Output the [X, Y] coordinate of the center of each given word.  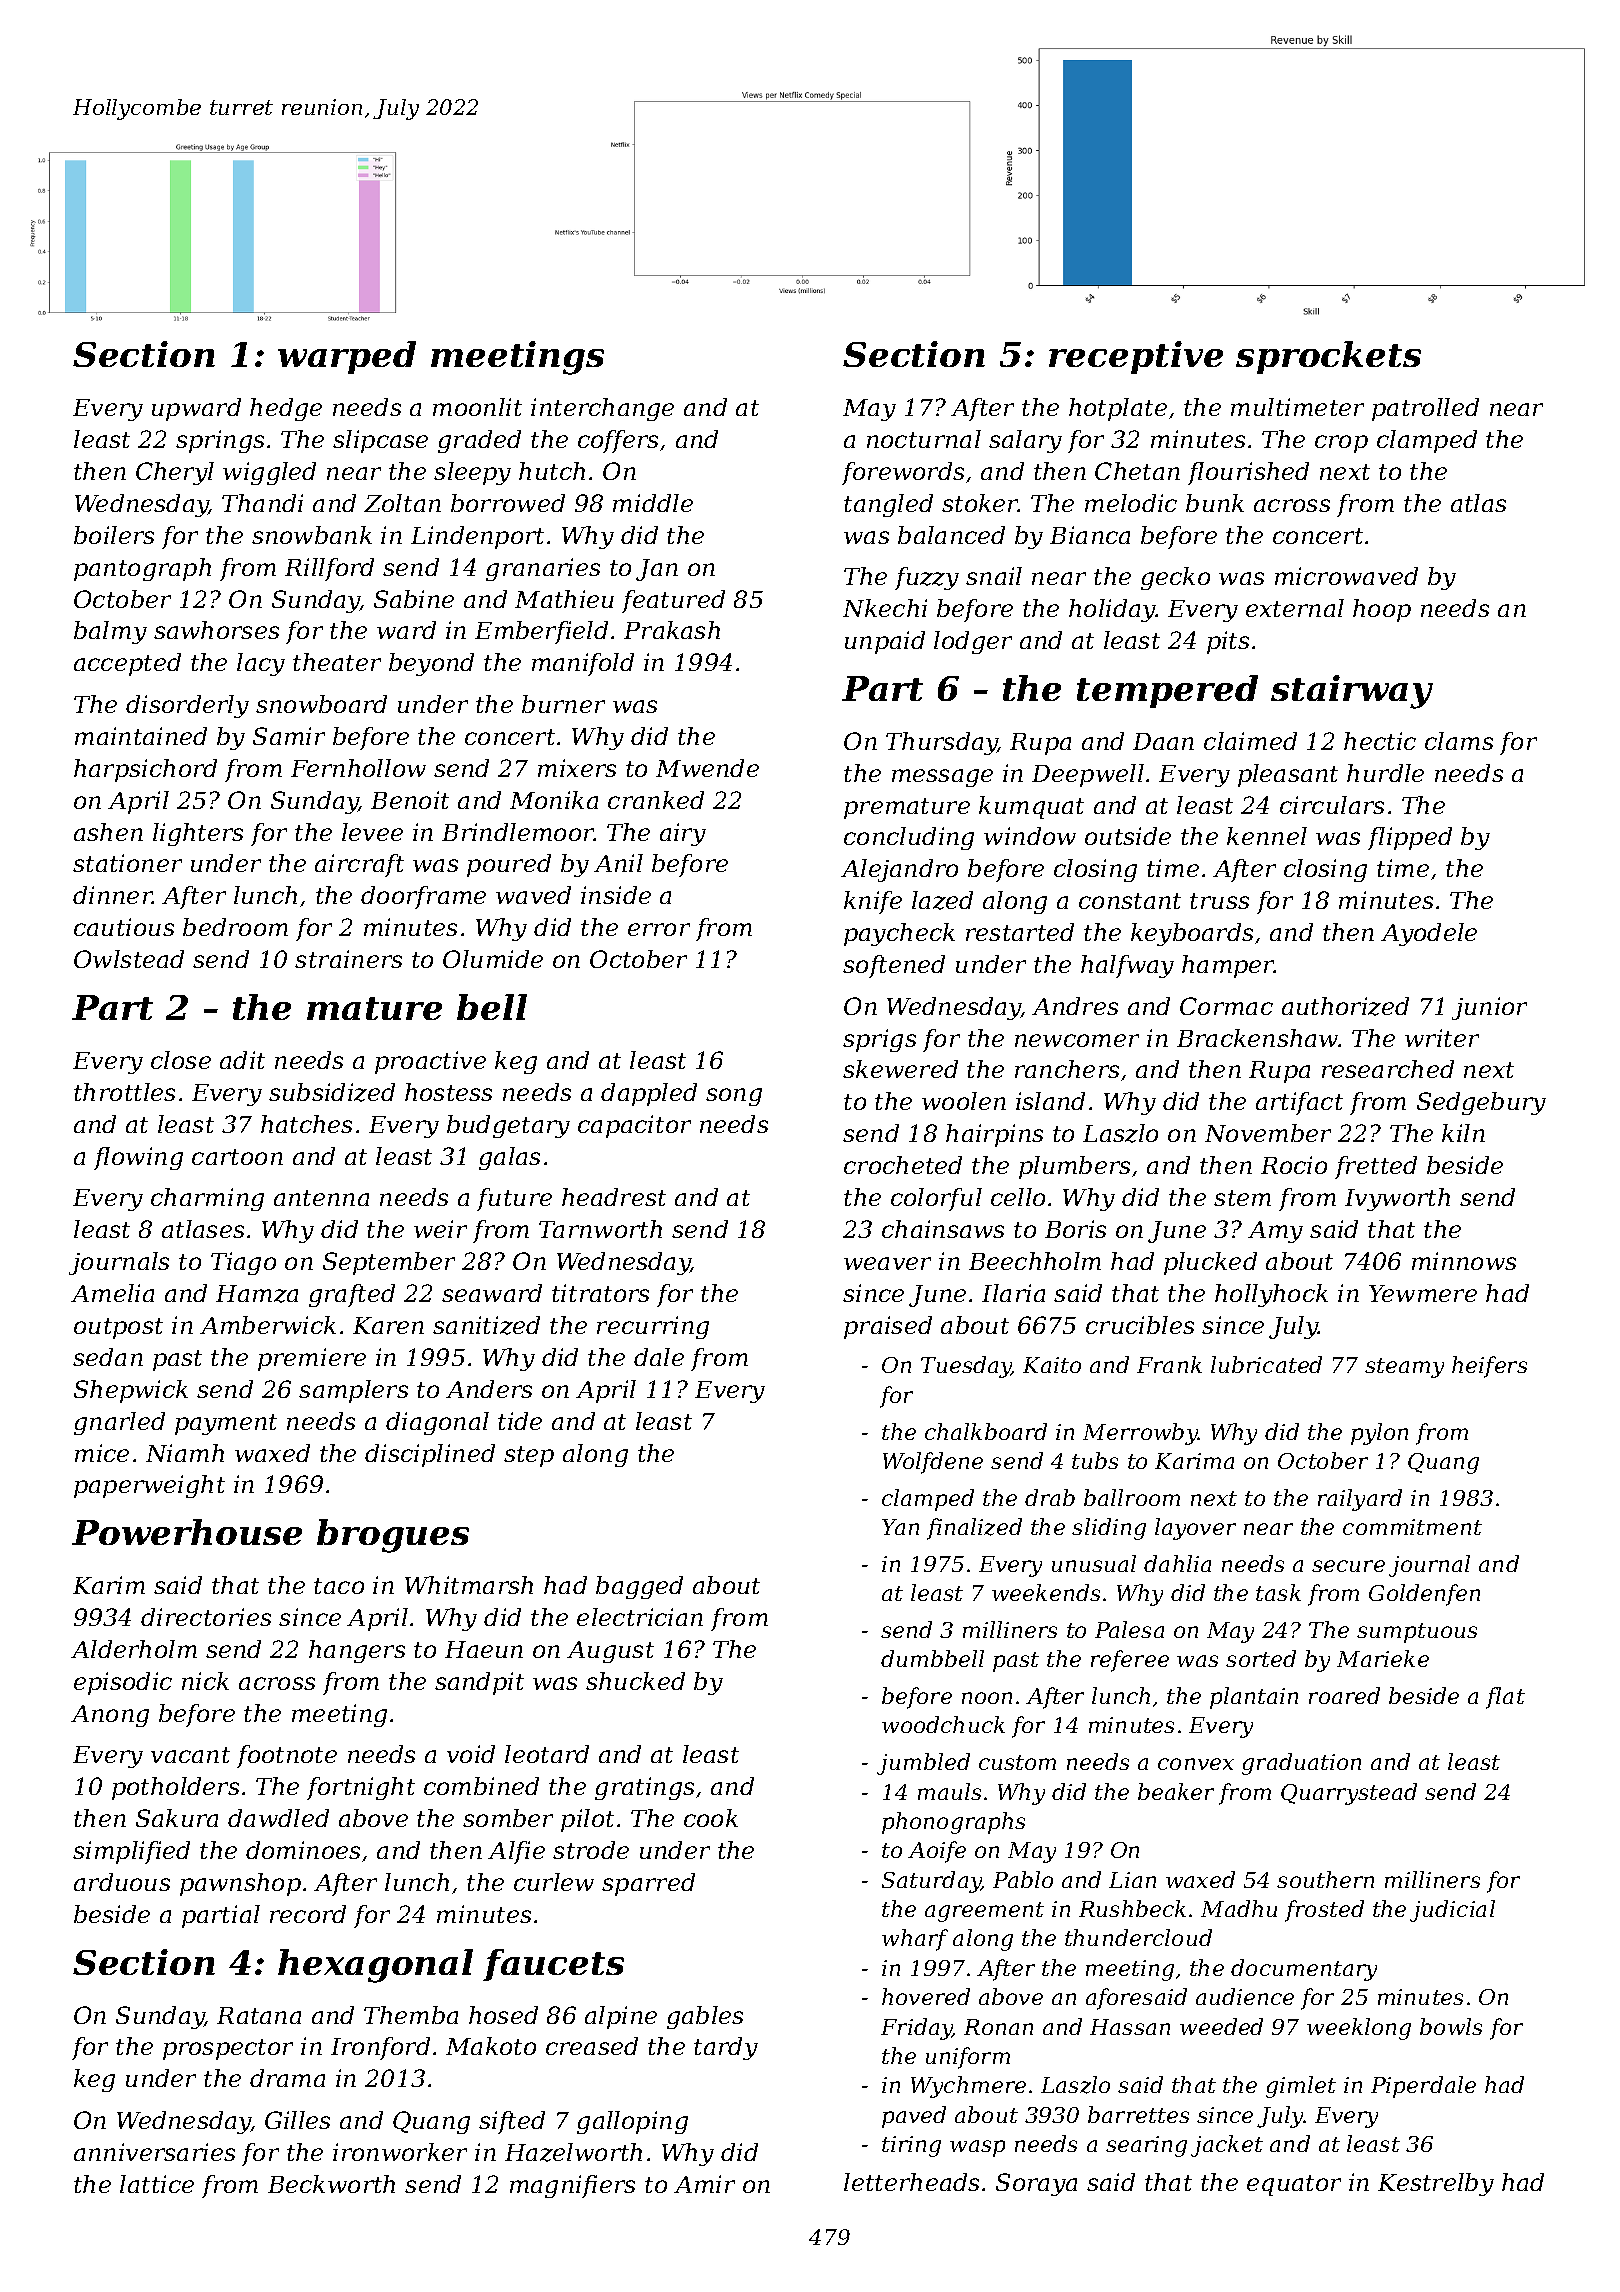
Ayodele [1429, 934]
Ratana [259, 2015]
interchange [602, 409]
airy [683, 834]
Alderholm [134, 1649]
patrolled [1425, 409]
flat [1505, 1698]
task [1278, 1592]
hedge [286, 409]
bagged [639, 1587]
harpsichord [145, 770]
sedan [108, 1357]
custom [1017, 1762]
